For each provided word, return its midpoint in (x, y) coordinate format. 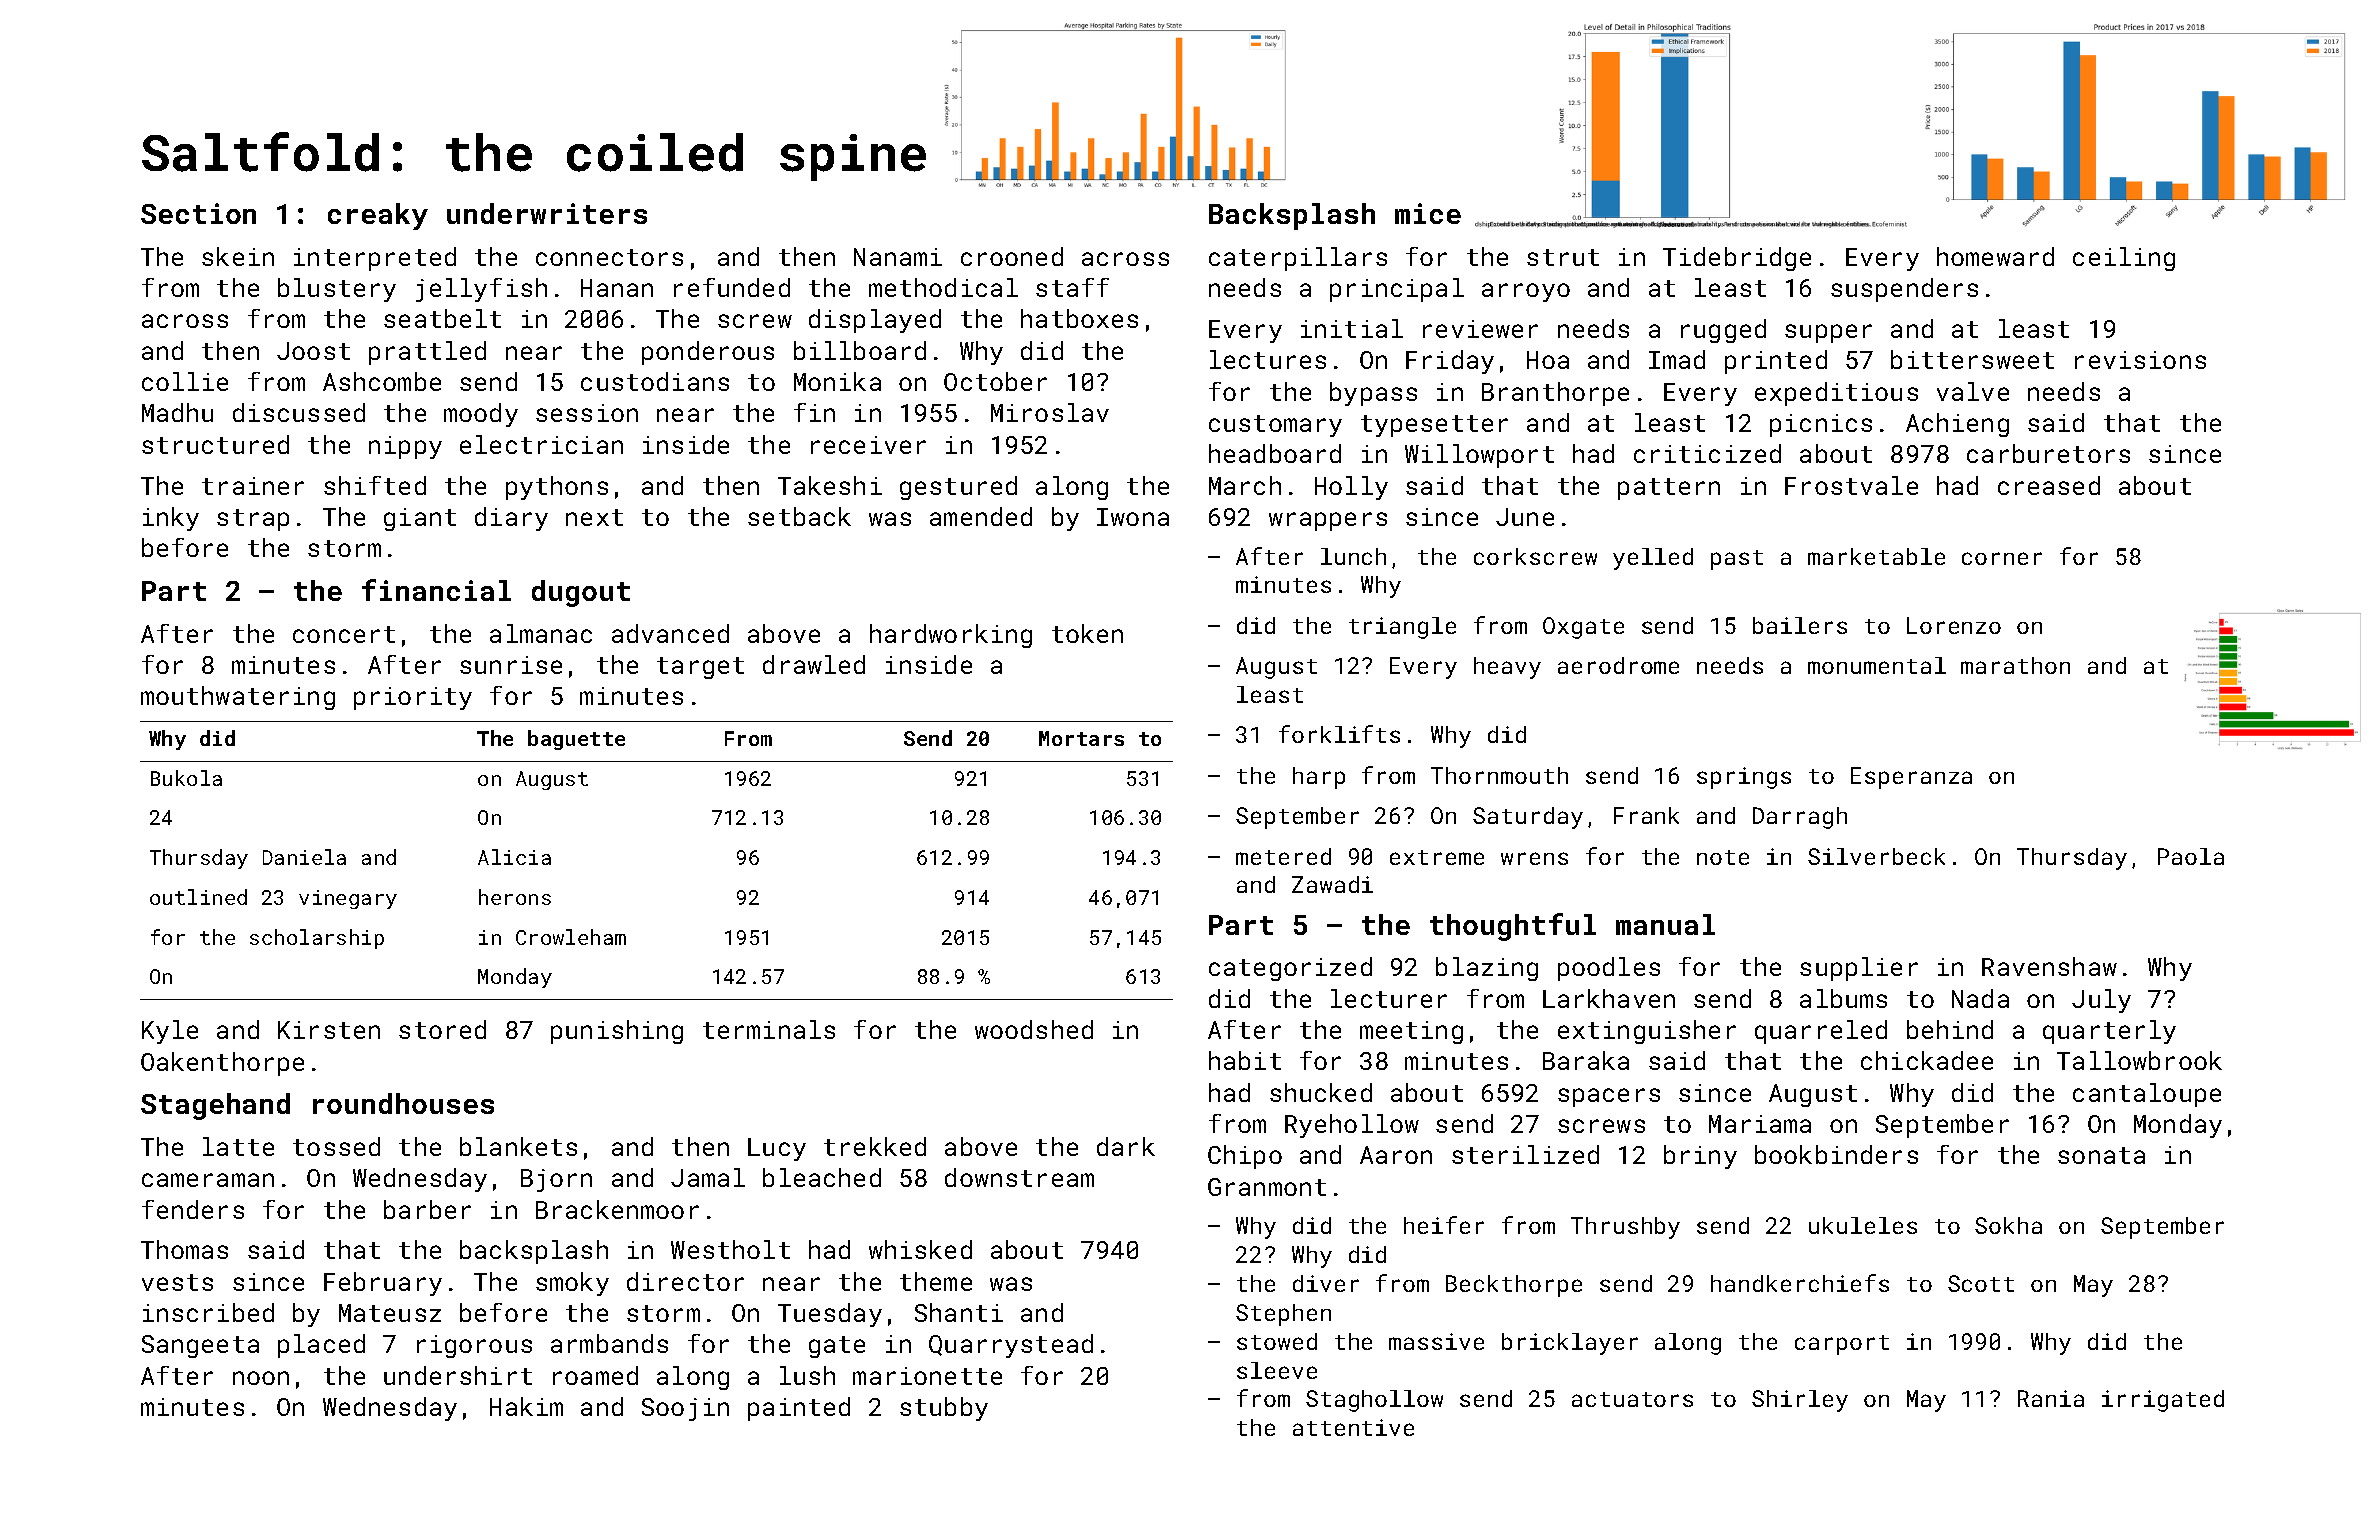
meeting (1411, 1032)
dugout (581, 593)
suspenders (1904, 290)
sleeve (1277, 1370)
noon (261, 1378)
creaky (378, 216)
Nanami (898, 257)
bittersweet (1972, 359)
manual (1665, 924)
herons (515, 897)
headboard (1275, 453)
